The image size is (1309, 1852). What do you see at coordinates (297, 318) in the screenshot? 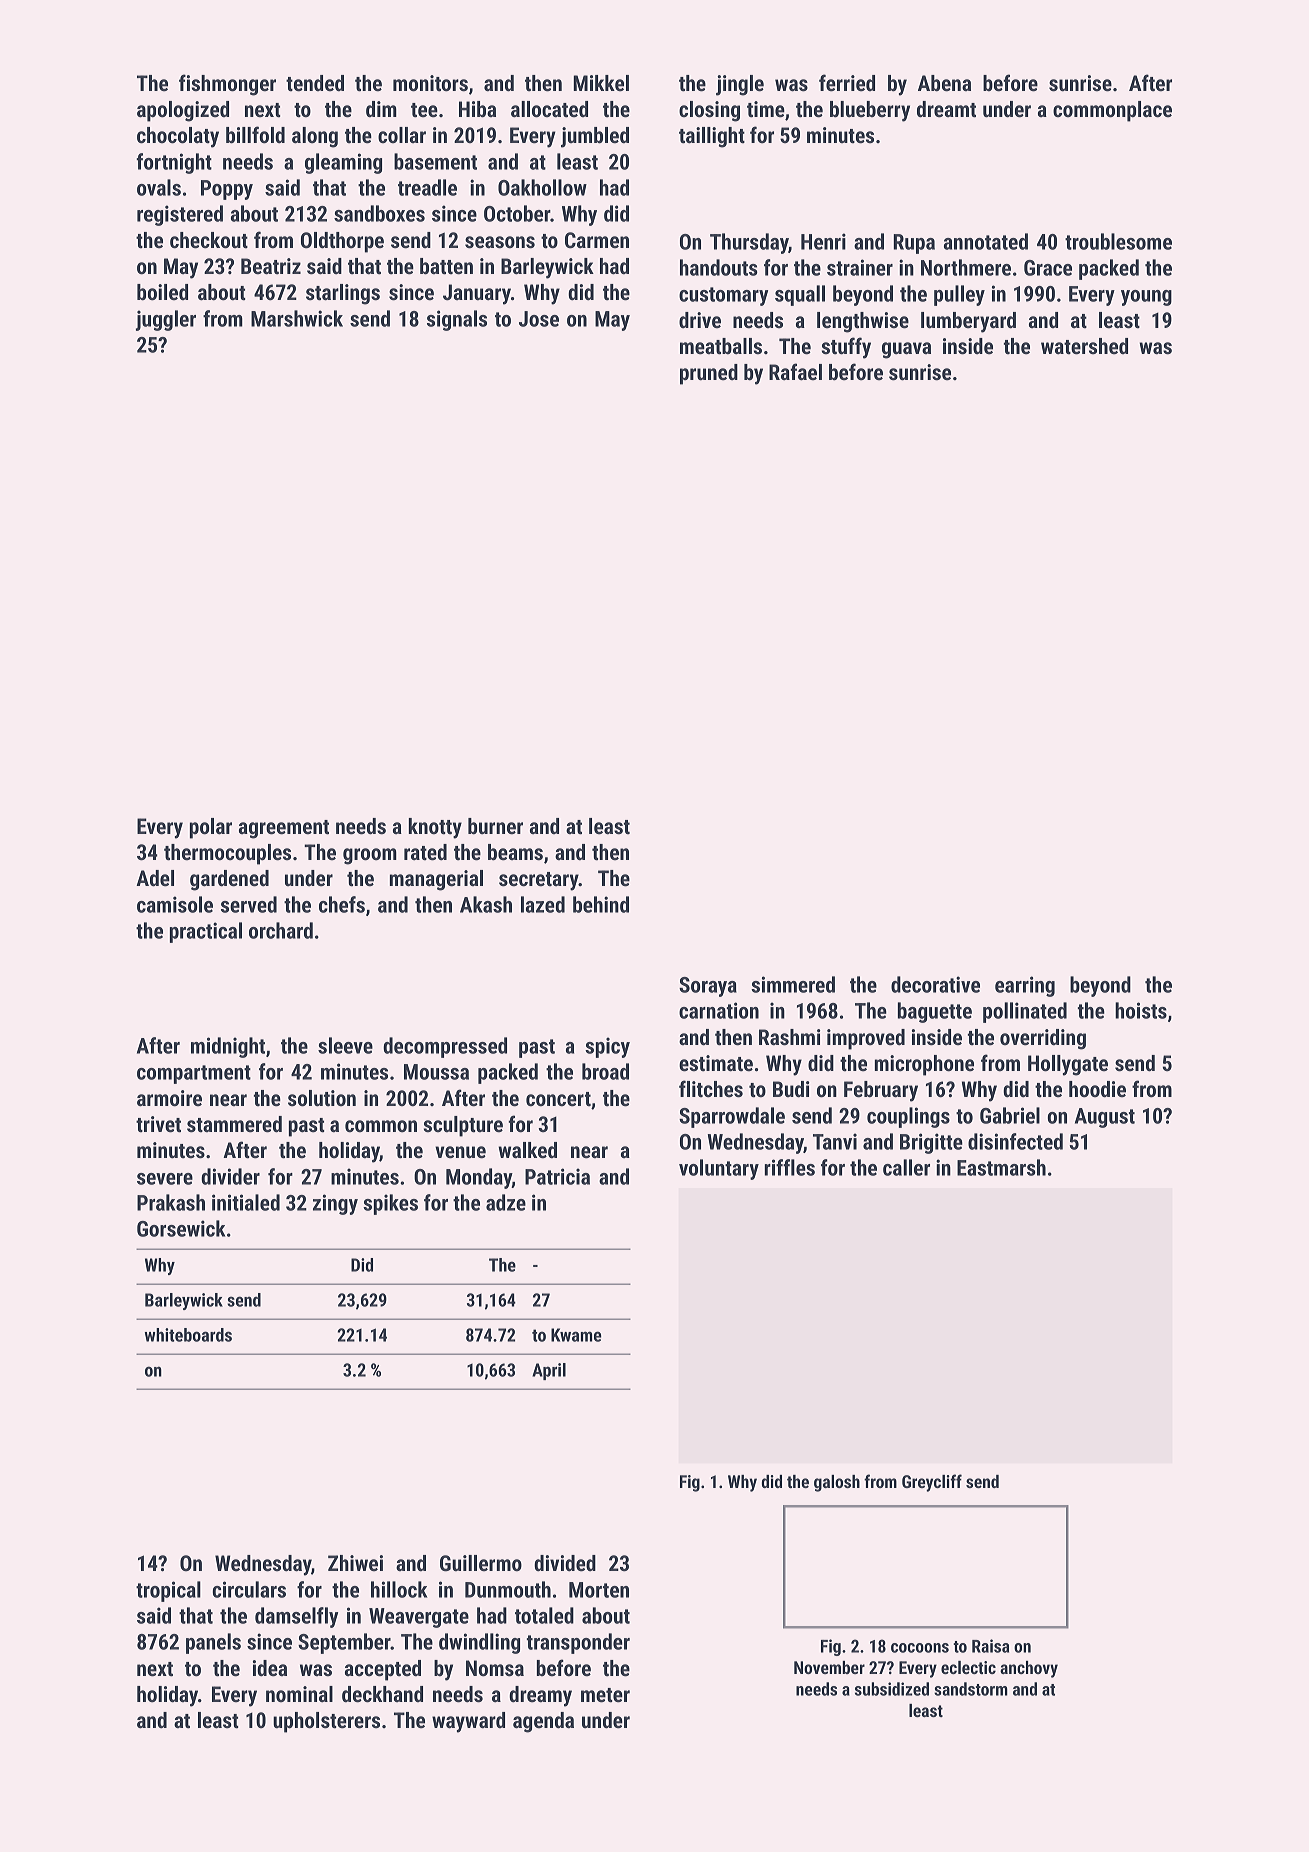
I see `Marshwick` at bounding box center [297, 318].
